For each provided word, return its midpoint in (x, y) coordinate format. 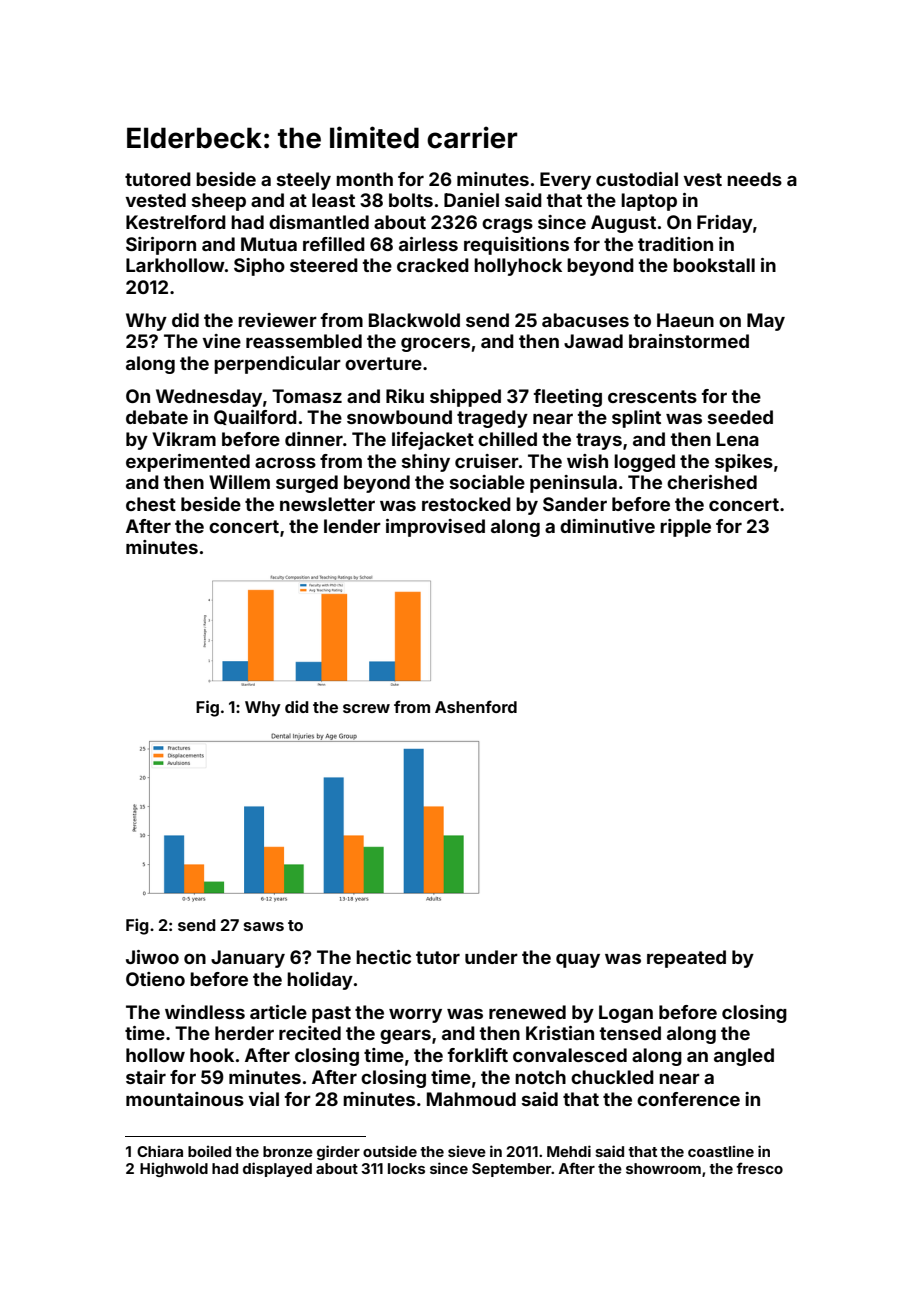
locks (406, 1168)
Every (565, 181)
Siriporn (161, 246)
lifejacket (433, 441)
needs (754, 179)
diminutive (607, 526)
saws (264, 926)
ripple (685, 528)
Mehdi (569, 1151)
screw (366, 708)
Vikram (184, 439)
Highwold (174, 1169)
